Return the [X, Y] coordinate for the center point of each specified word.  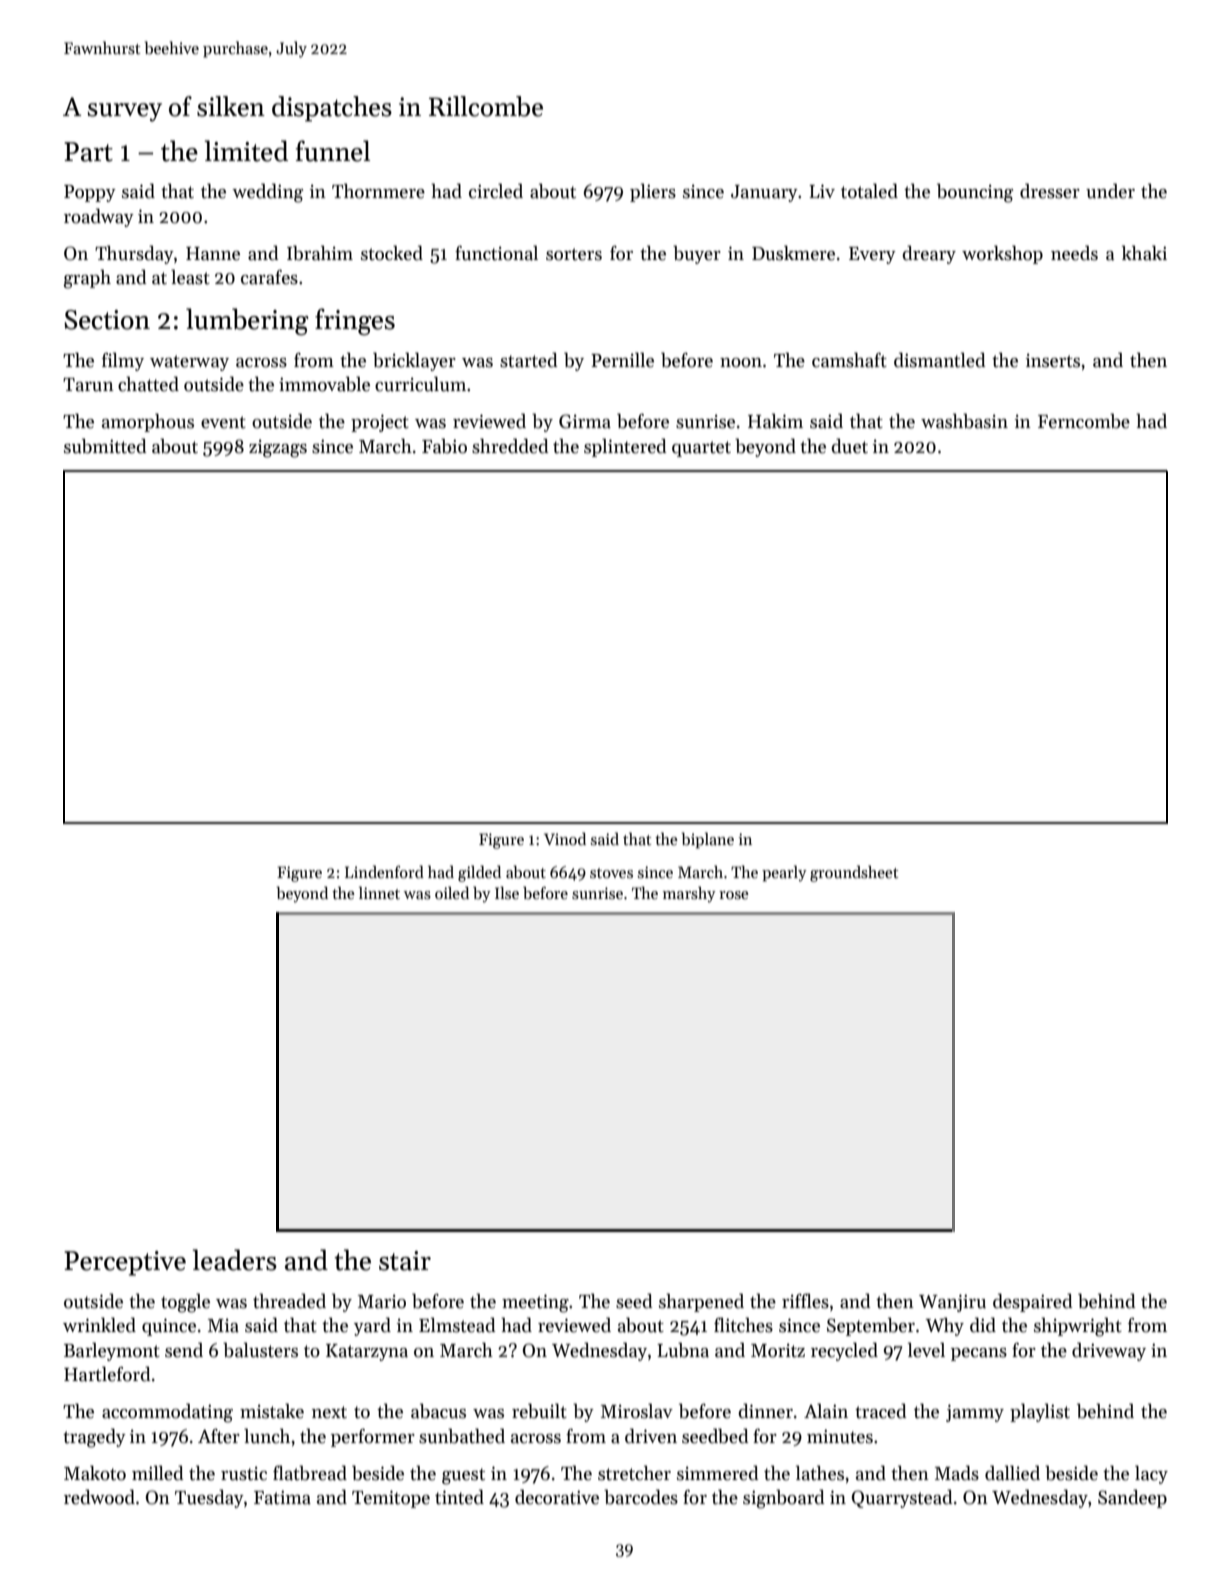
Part [88, 152]
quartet [701, 449]
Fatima [282, 1497]
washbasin [964, 421]
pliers [653, 192]
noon [741, 363]
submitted [105, 446]
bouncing [975, 193]
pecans [979, 1354]
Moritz [778, 1350]
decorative [557, 1497]
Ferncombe [1084, 421]
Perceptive [125, 1263]
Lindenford [384, 871]
